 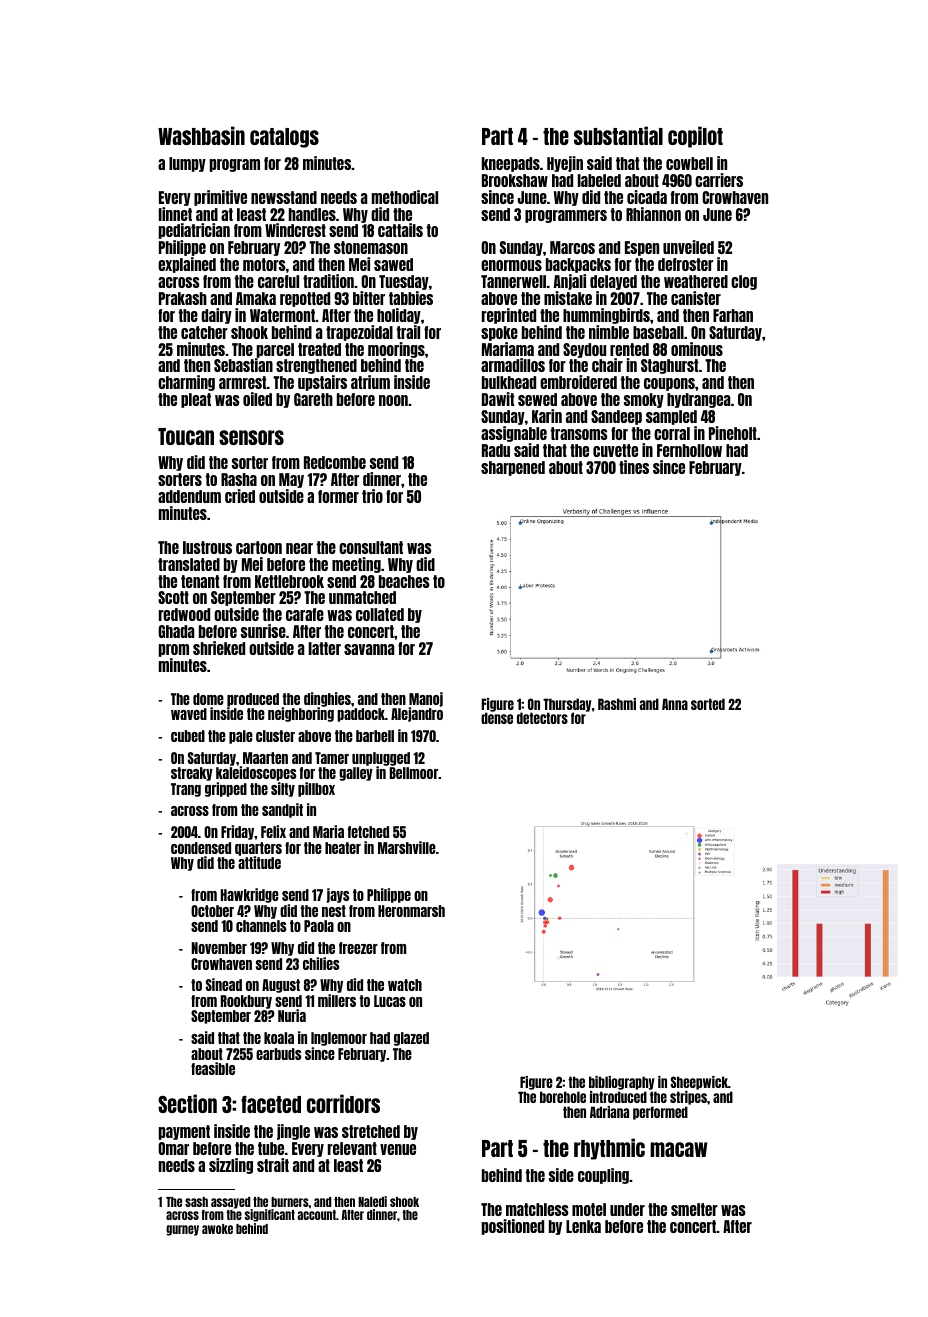 What do you see at coordinates (182, 1230) in the page?
I see `gurney` at bounding box center [182, 1230].
